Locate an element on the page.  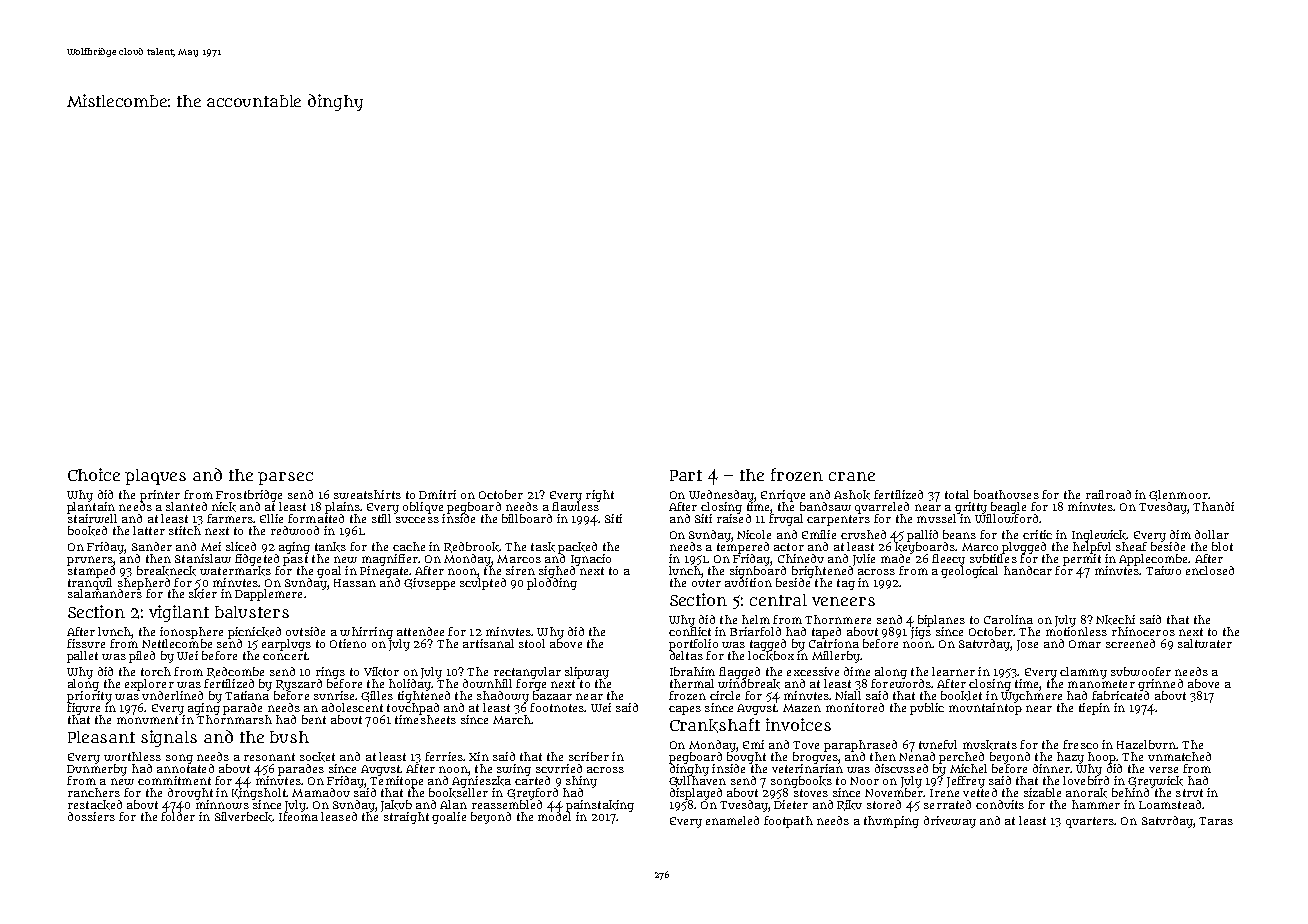
drought is located at coordinates (190, 794).
